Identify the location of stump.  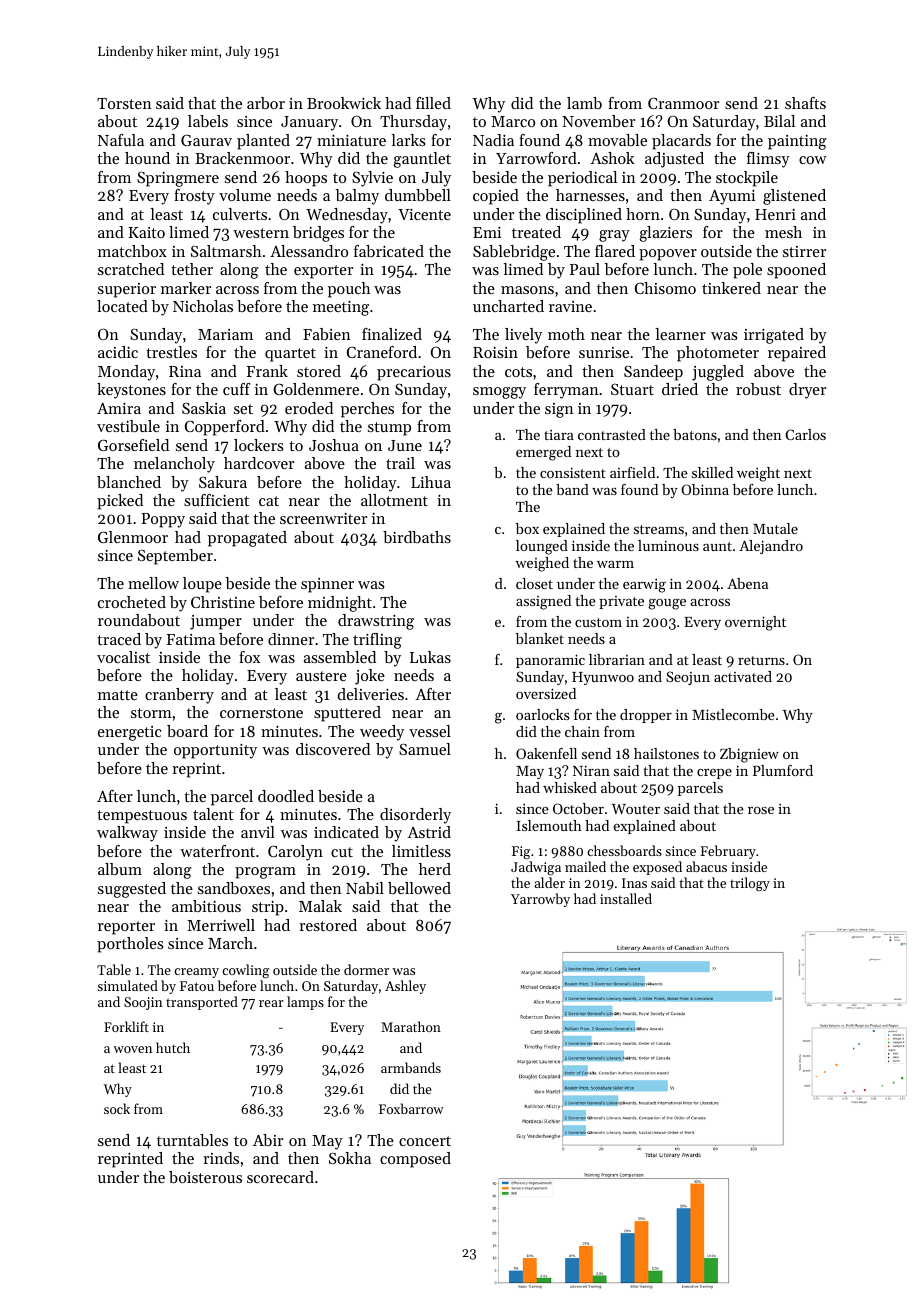
(389, 429).
